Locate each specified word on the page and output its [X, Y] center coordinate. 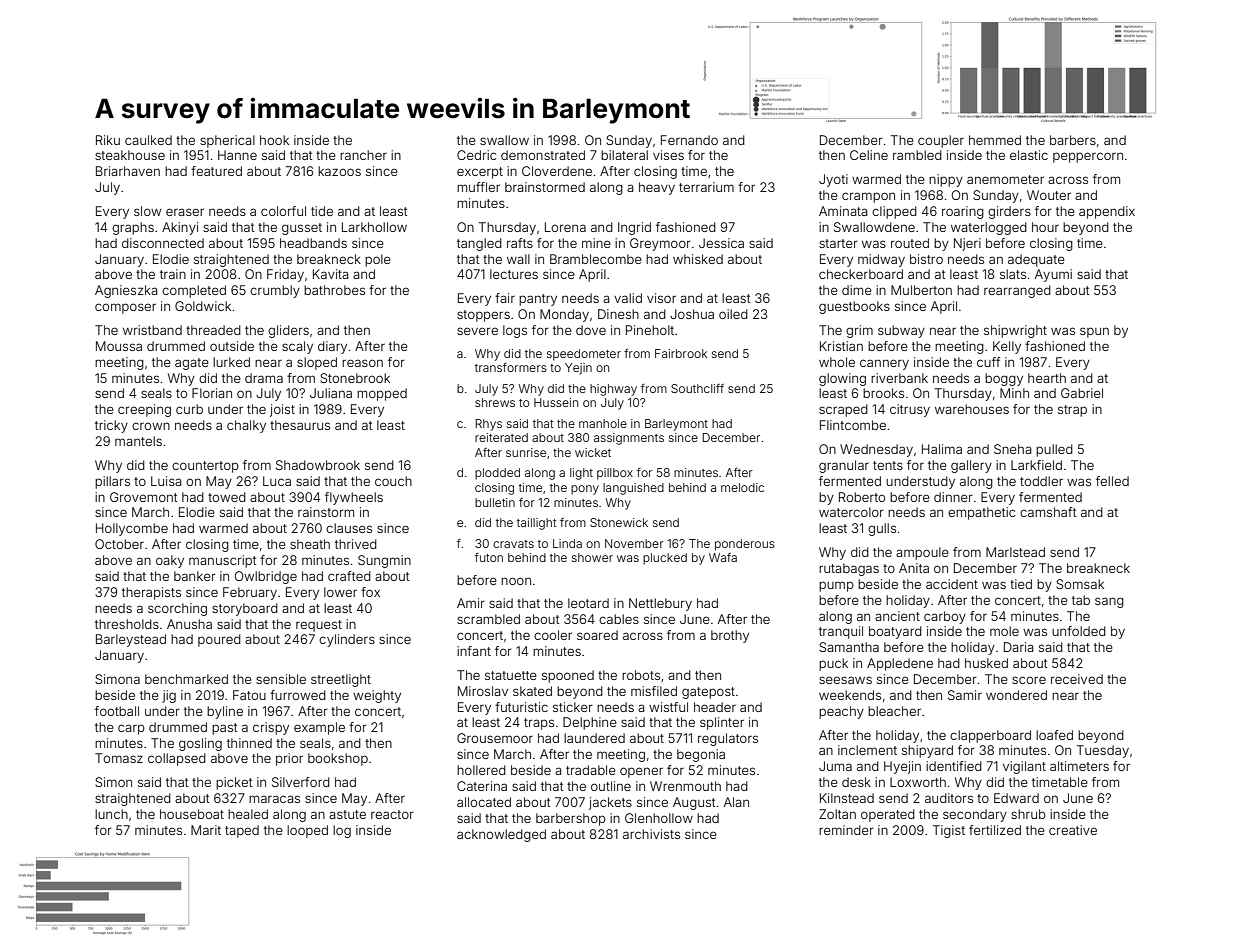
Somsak [1080, 584]
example [319, 728]
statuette [511, 675]
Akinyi [180, 228]
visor [661, 298]
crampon [868, 197]
